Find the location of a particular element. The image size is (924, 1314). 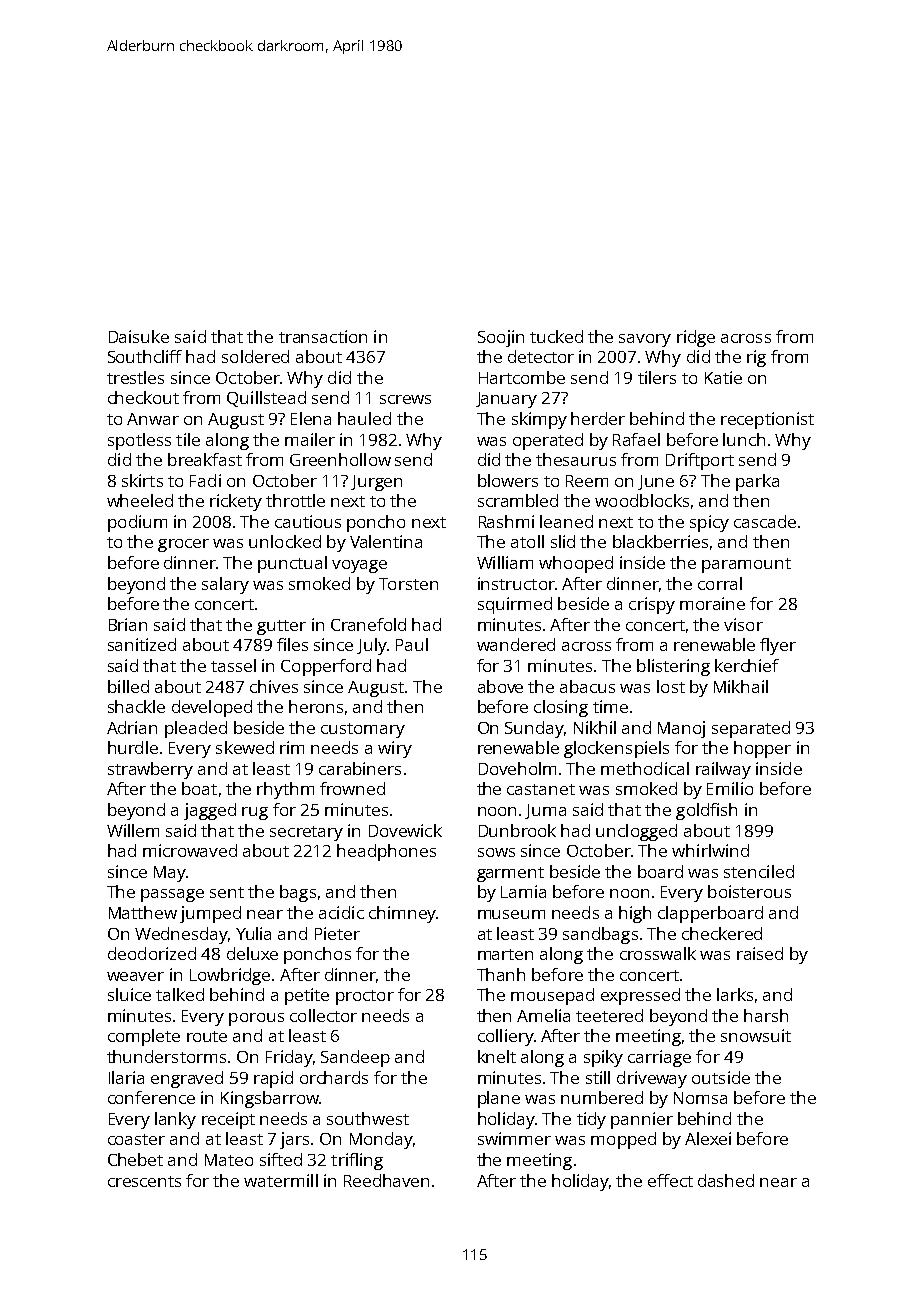

crosswalk is located at coordinates (658, 953).
